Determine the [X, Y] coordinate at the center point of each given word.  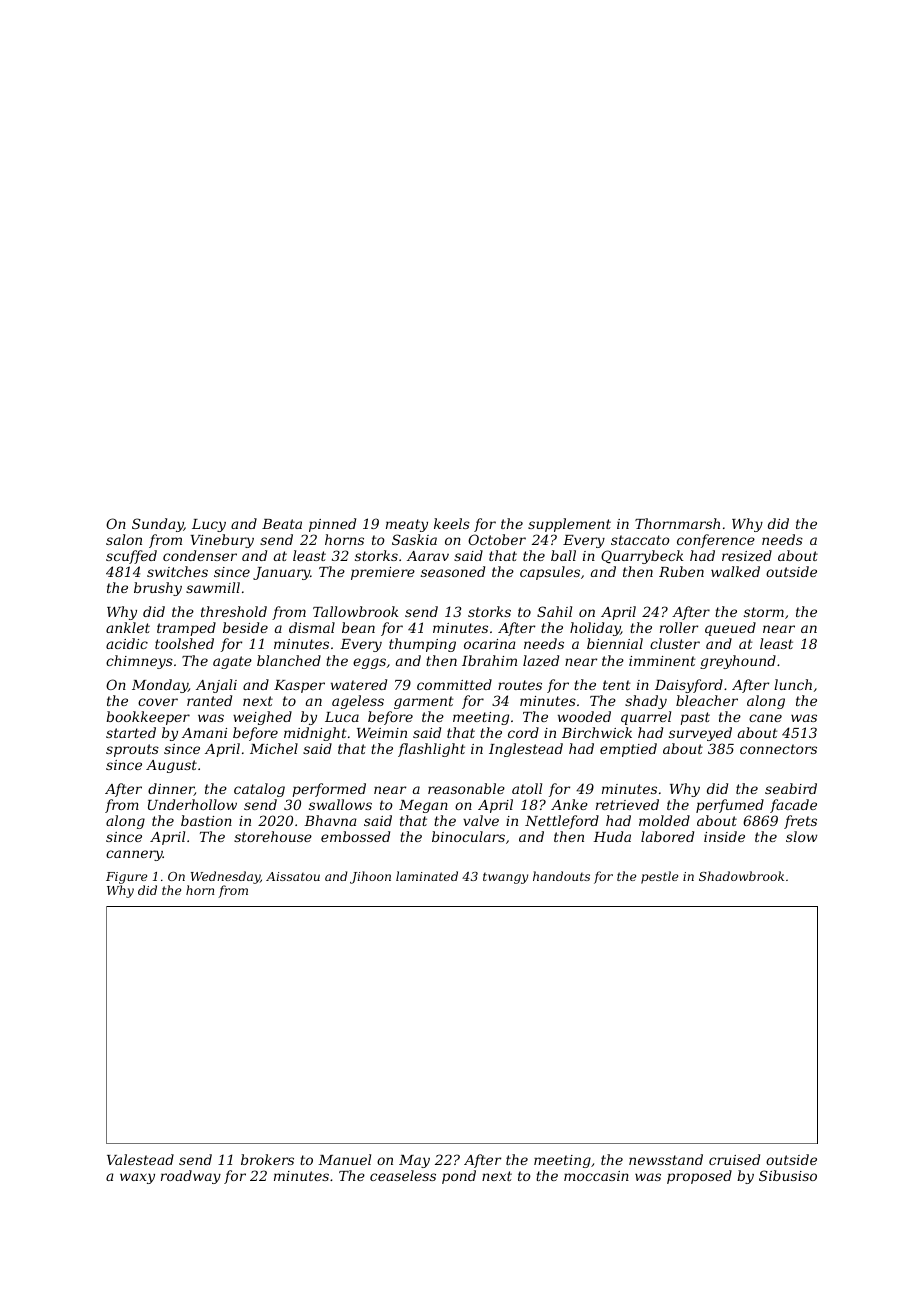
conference [716, 541]
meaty [407, 525]
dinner [171, 789]
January [281, 573]
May [414, 1161]
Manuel [344, 1159]
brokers [267, 1159]
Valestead [140, 1159]
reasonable [466, 788]
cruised [734, 1159]
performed [329, 790]
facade [793, 806]
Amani [204, 733]
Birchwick [597, 732]
